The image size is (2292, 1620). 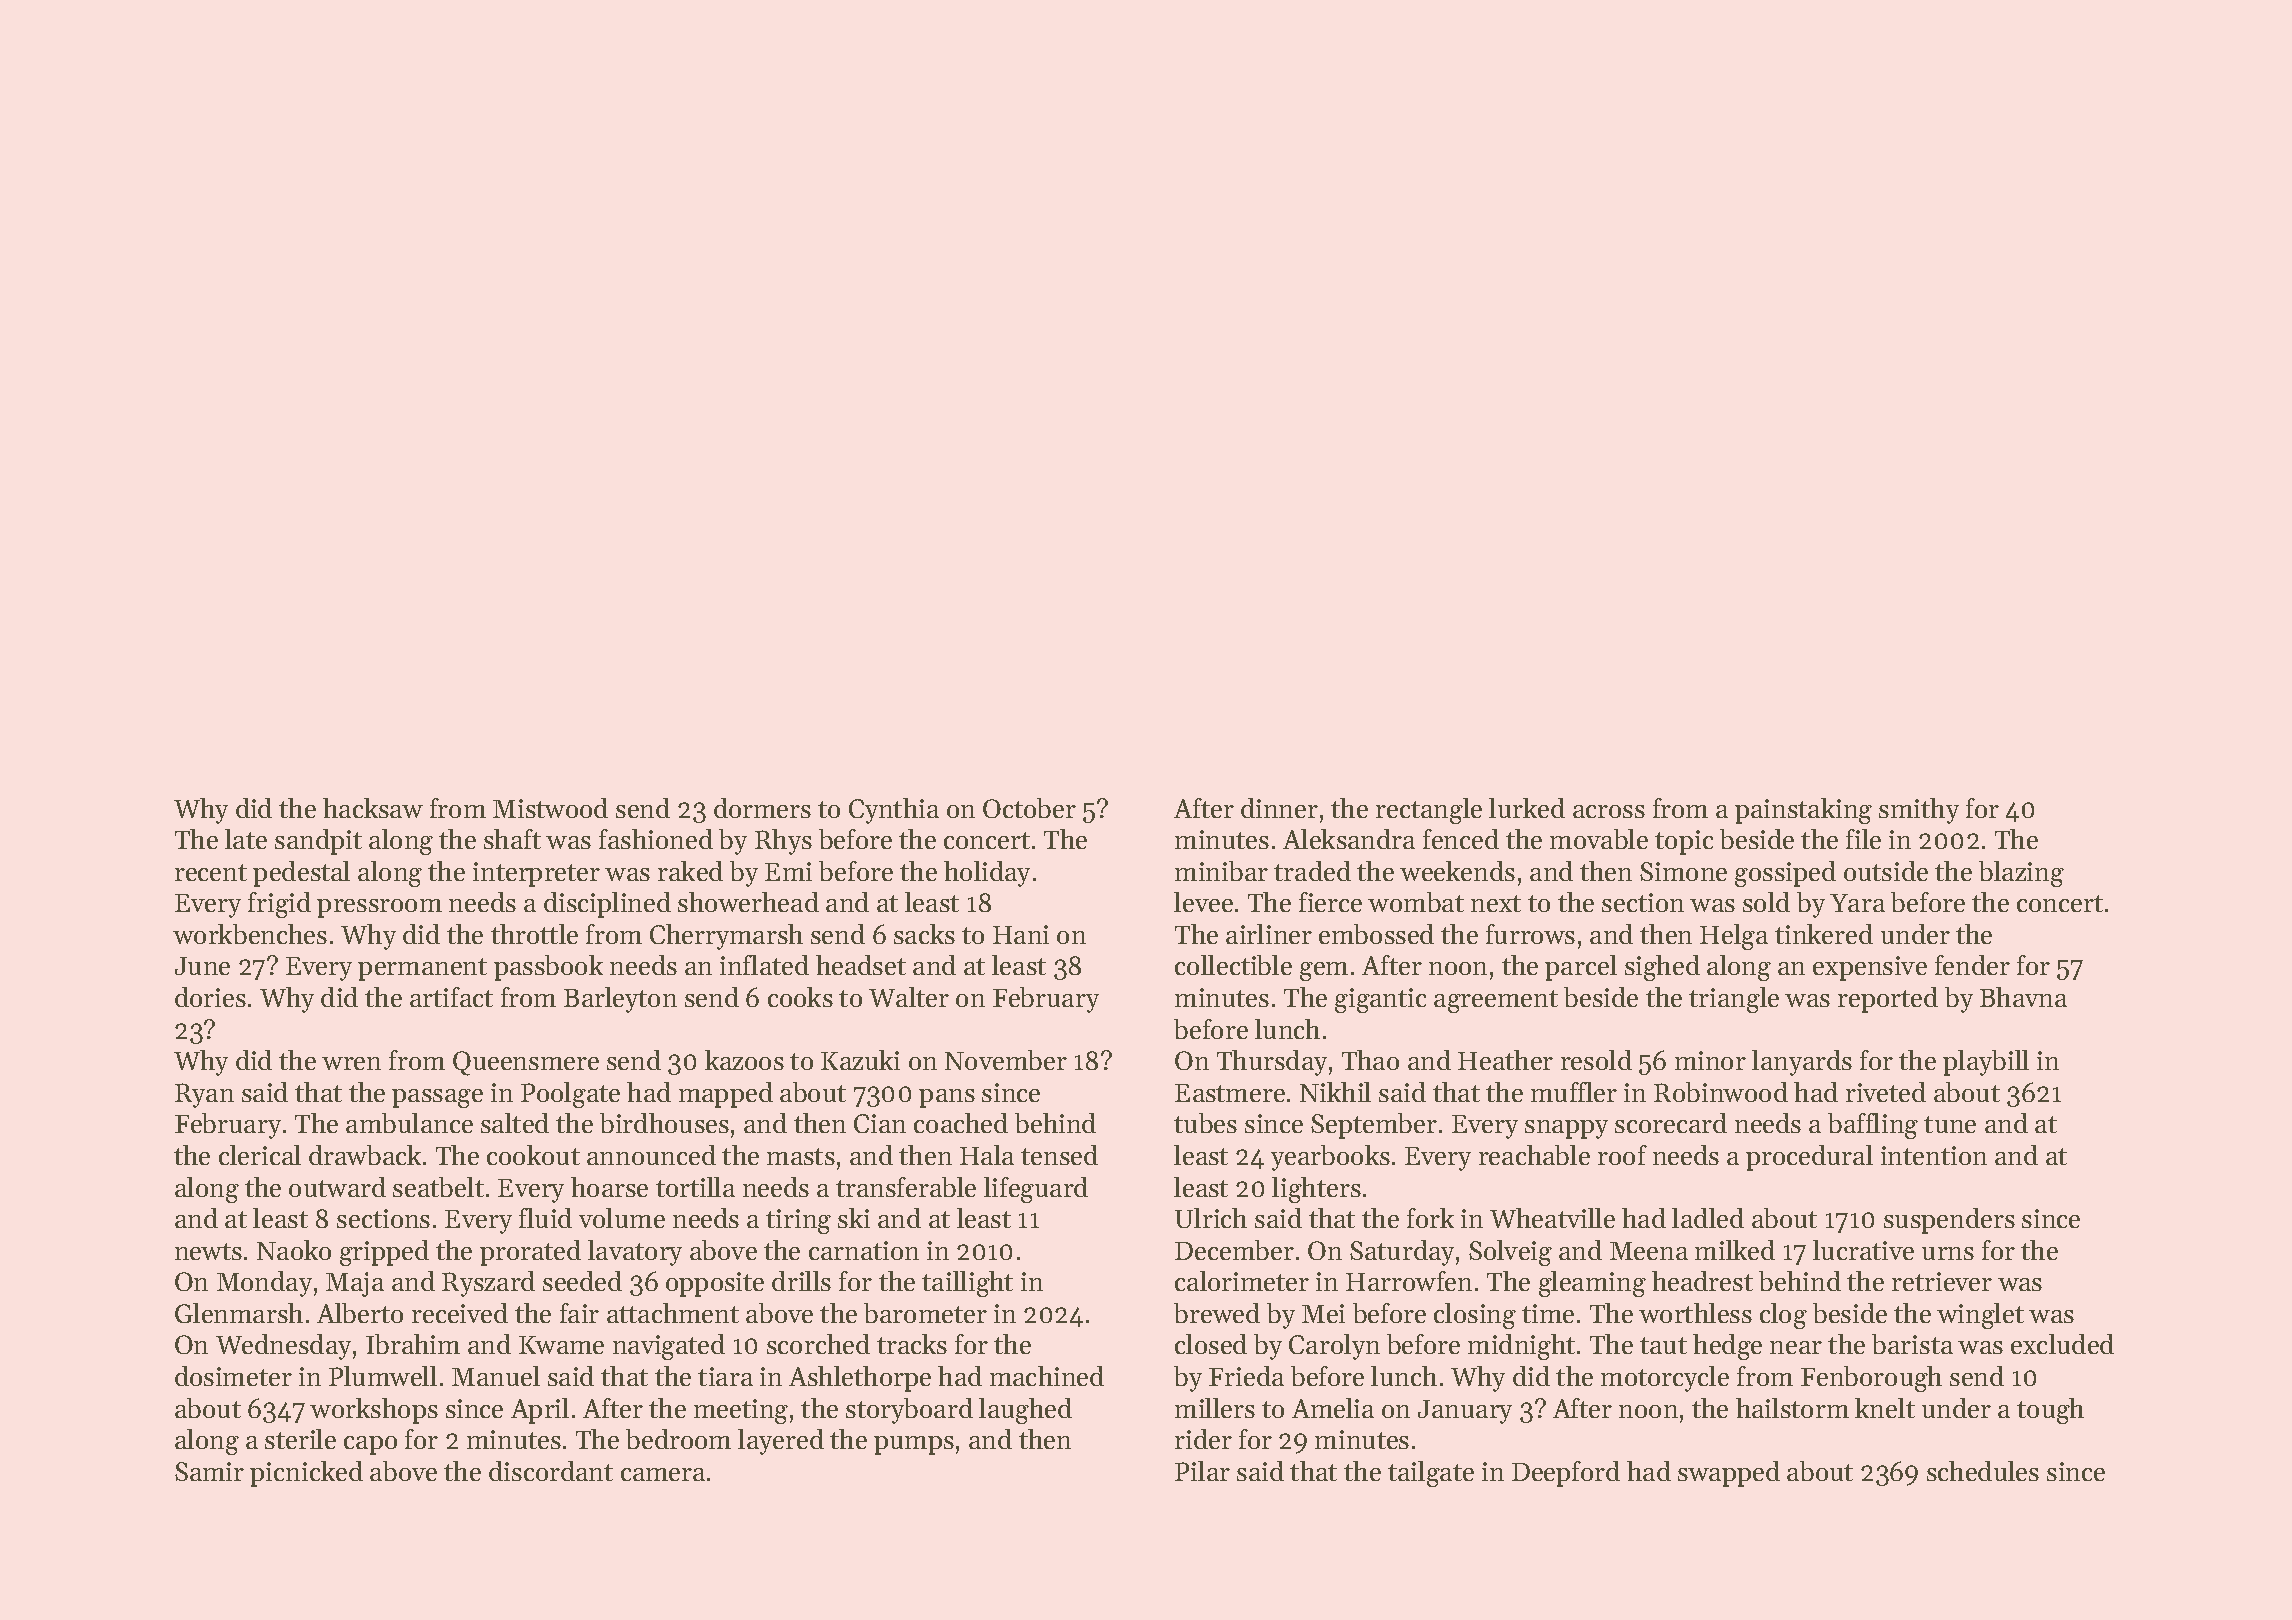 What do you see at coordinates (663, 1474) in the image?
I see `camera` at bounding box center [663, 1474].
